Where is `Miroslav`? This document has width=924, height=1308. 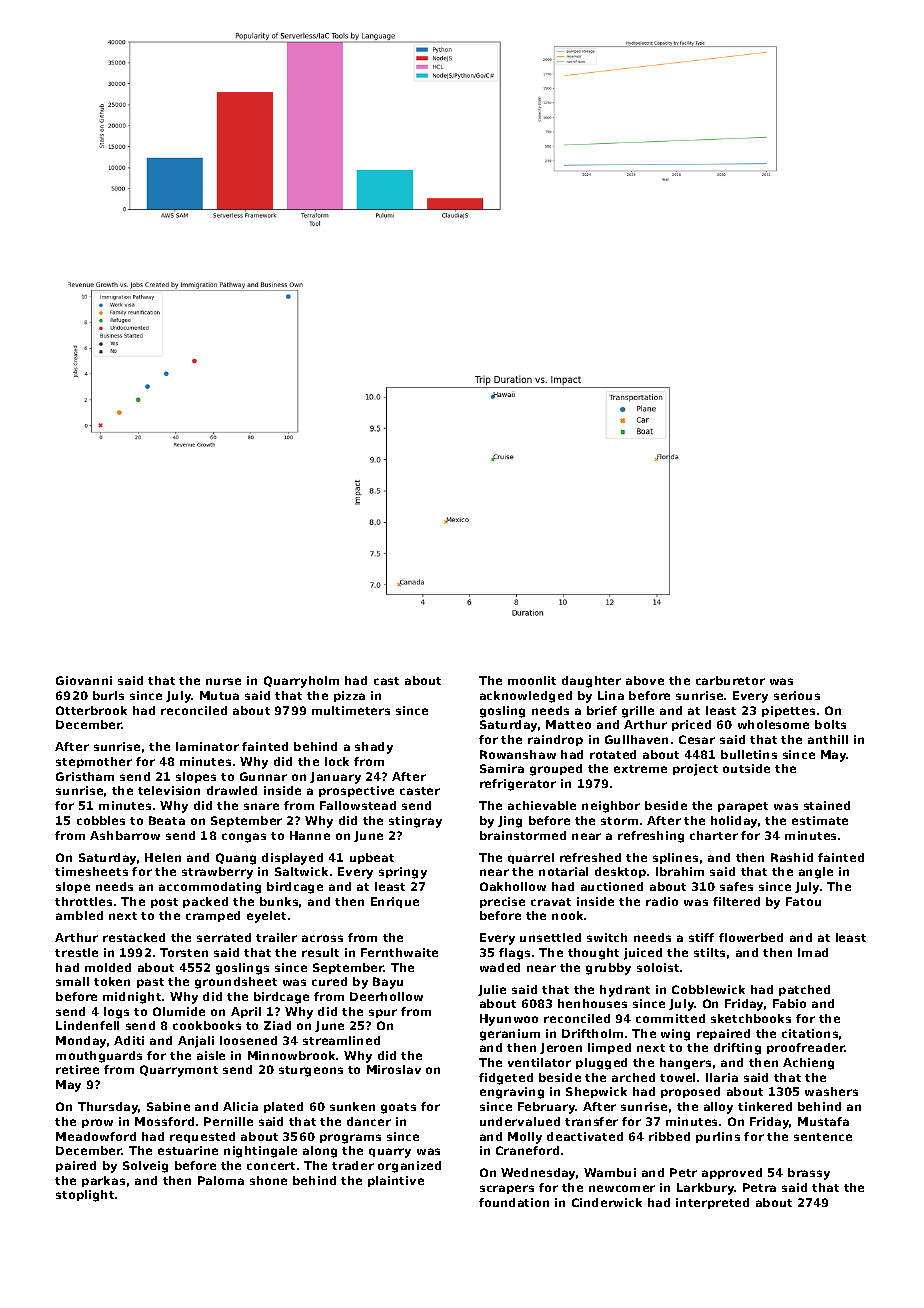 Miroslav is located at coordinates (394, 1069).
